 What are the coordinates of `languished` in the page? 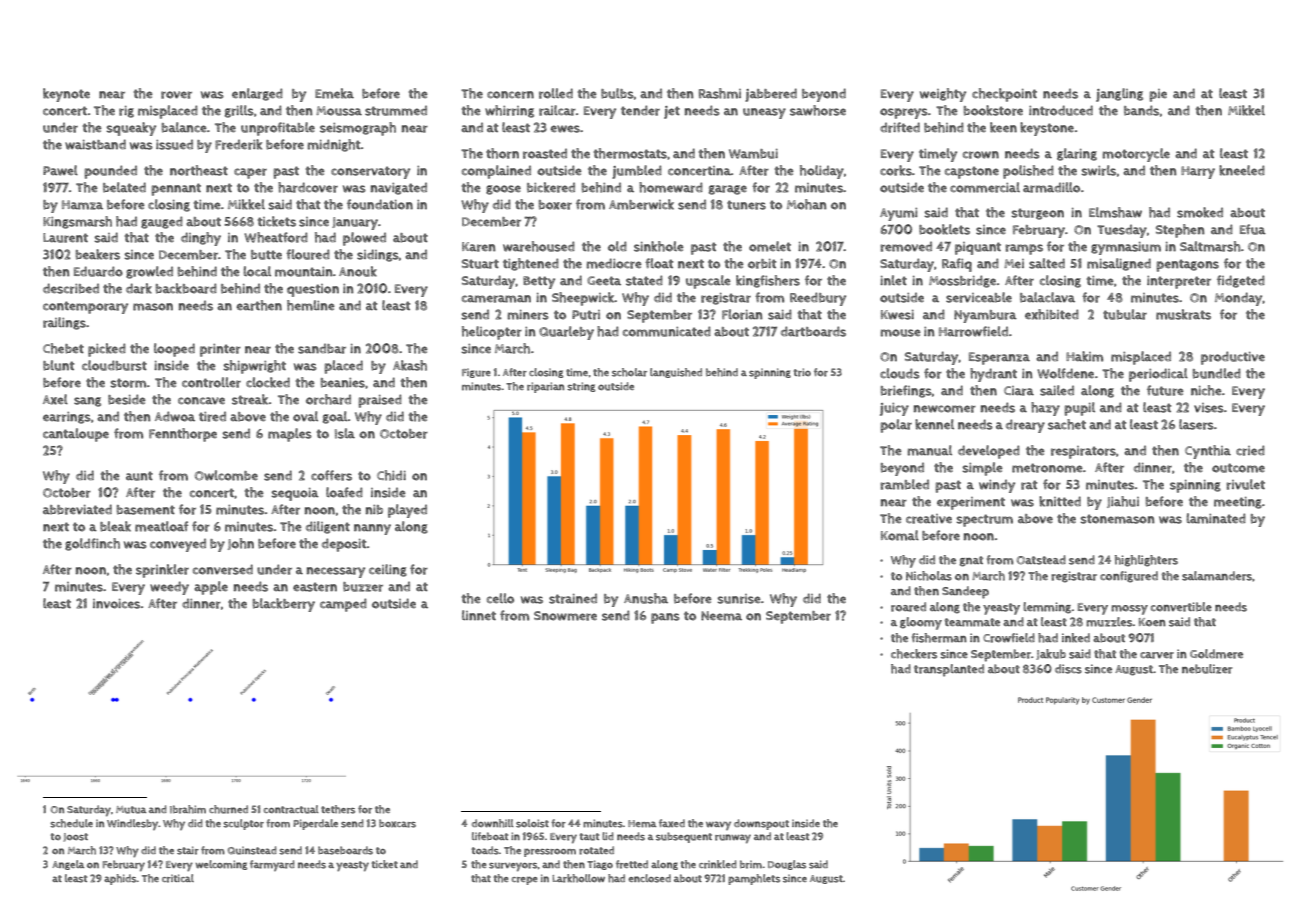 It's located at (676, 373).
